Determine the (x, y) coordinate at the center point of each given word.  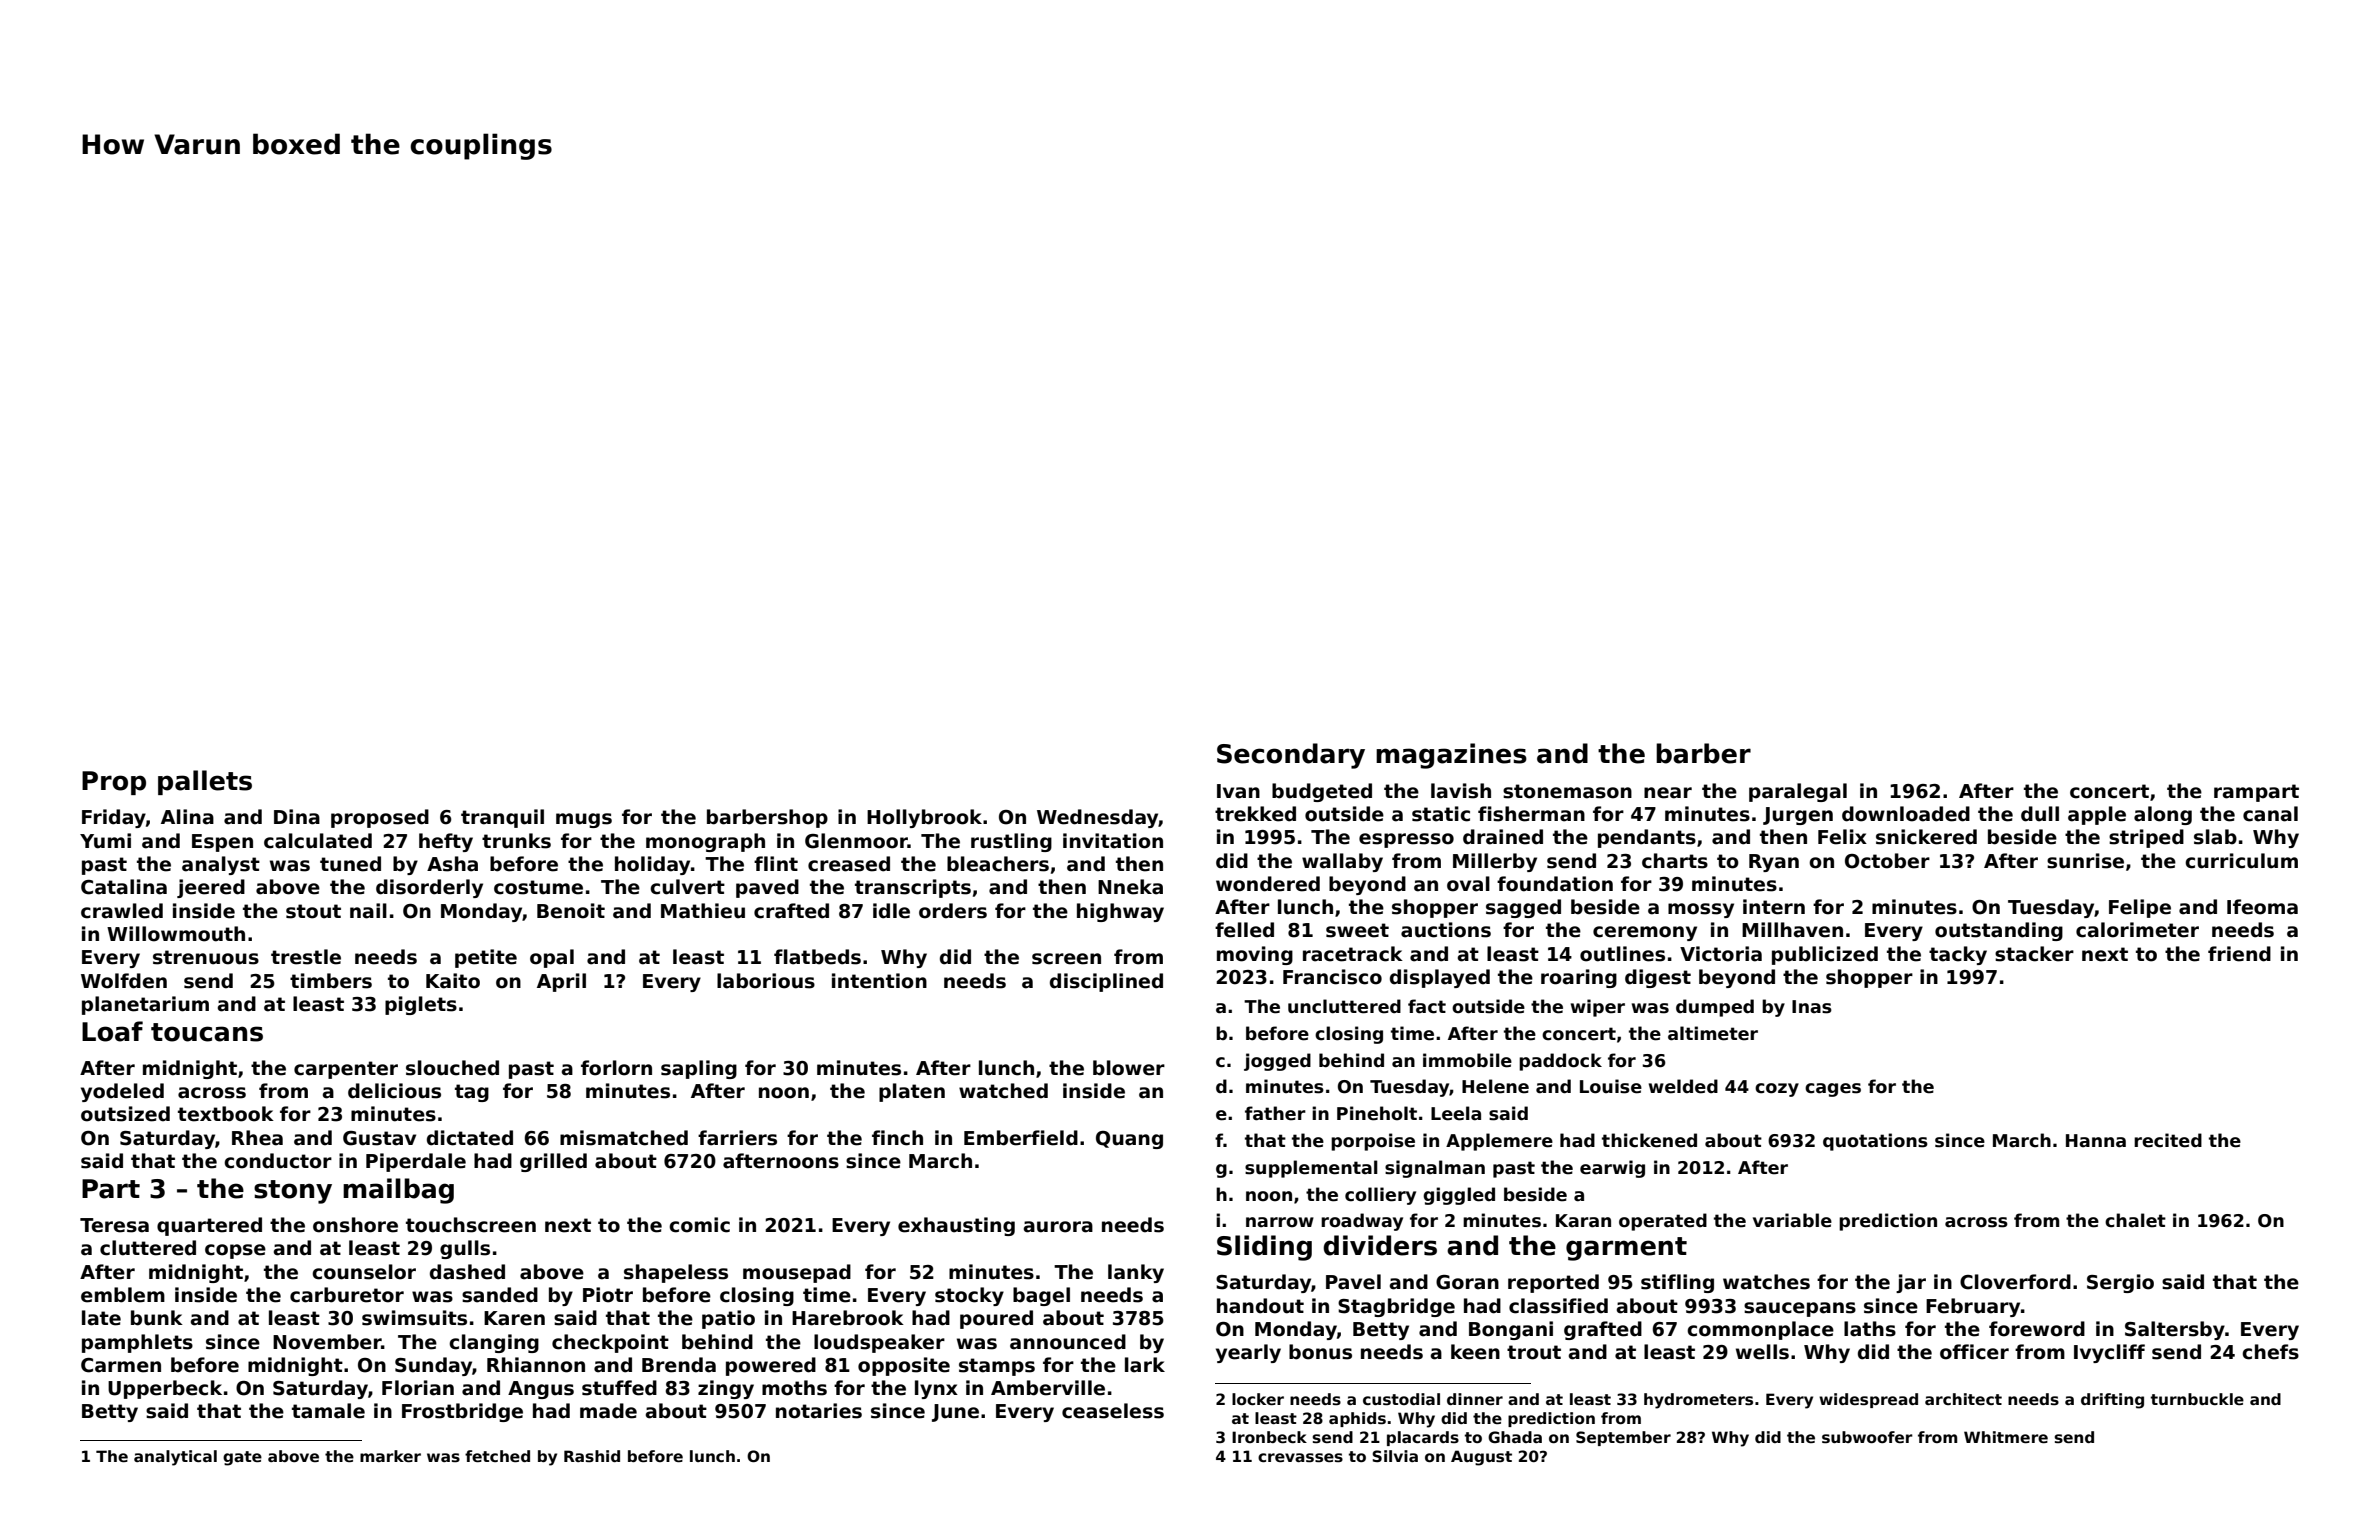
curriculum (2241, 861)
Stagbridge (1396, 1307)
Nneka (1130, 887)
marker (390, 1456)
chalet (2135, 1220)
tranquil (502, 818)
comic (699, 1225)
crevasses (1300, 1458)
